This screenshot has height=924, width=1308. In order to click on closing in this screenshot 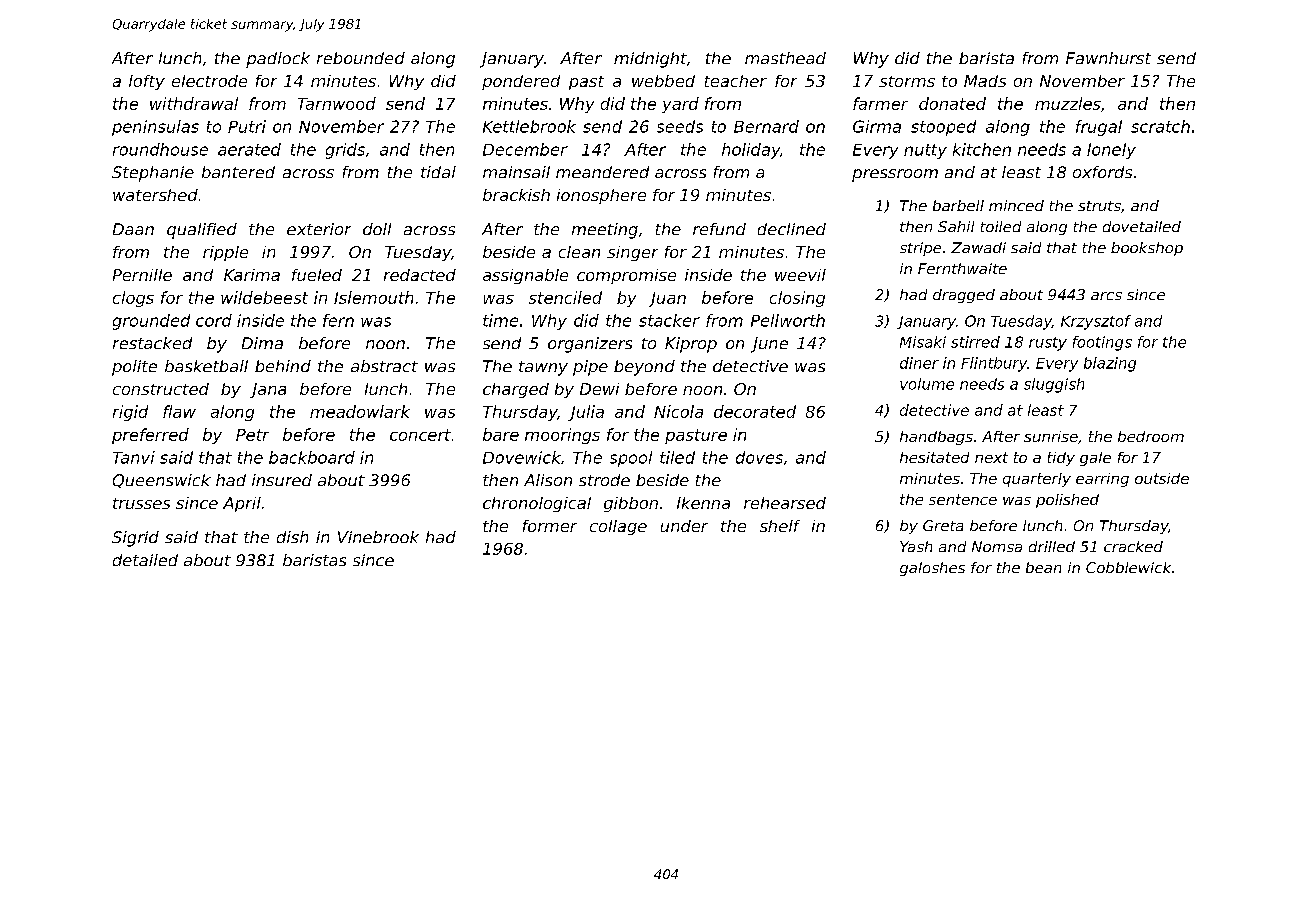, I will do `click(797, 299)`.
